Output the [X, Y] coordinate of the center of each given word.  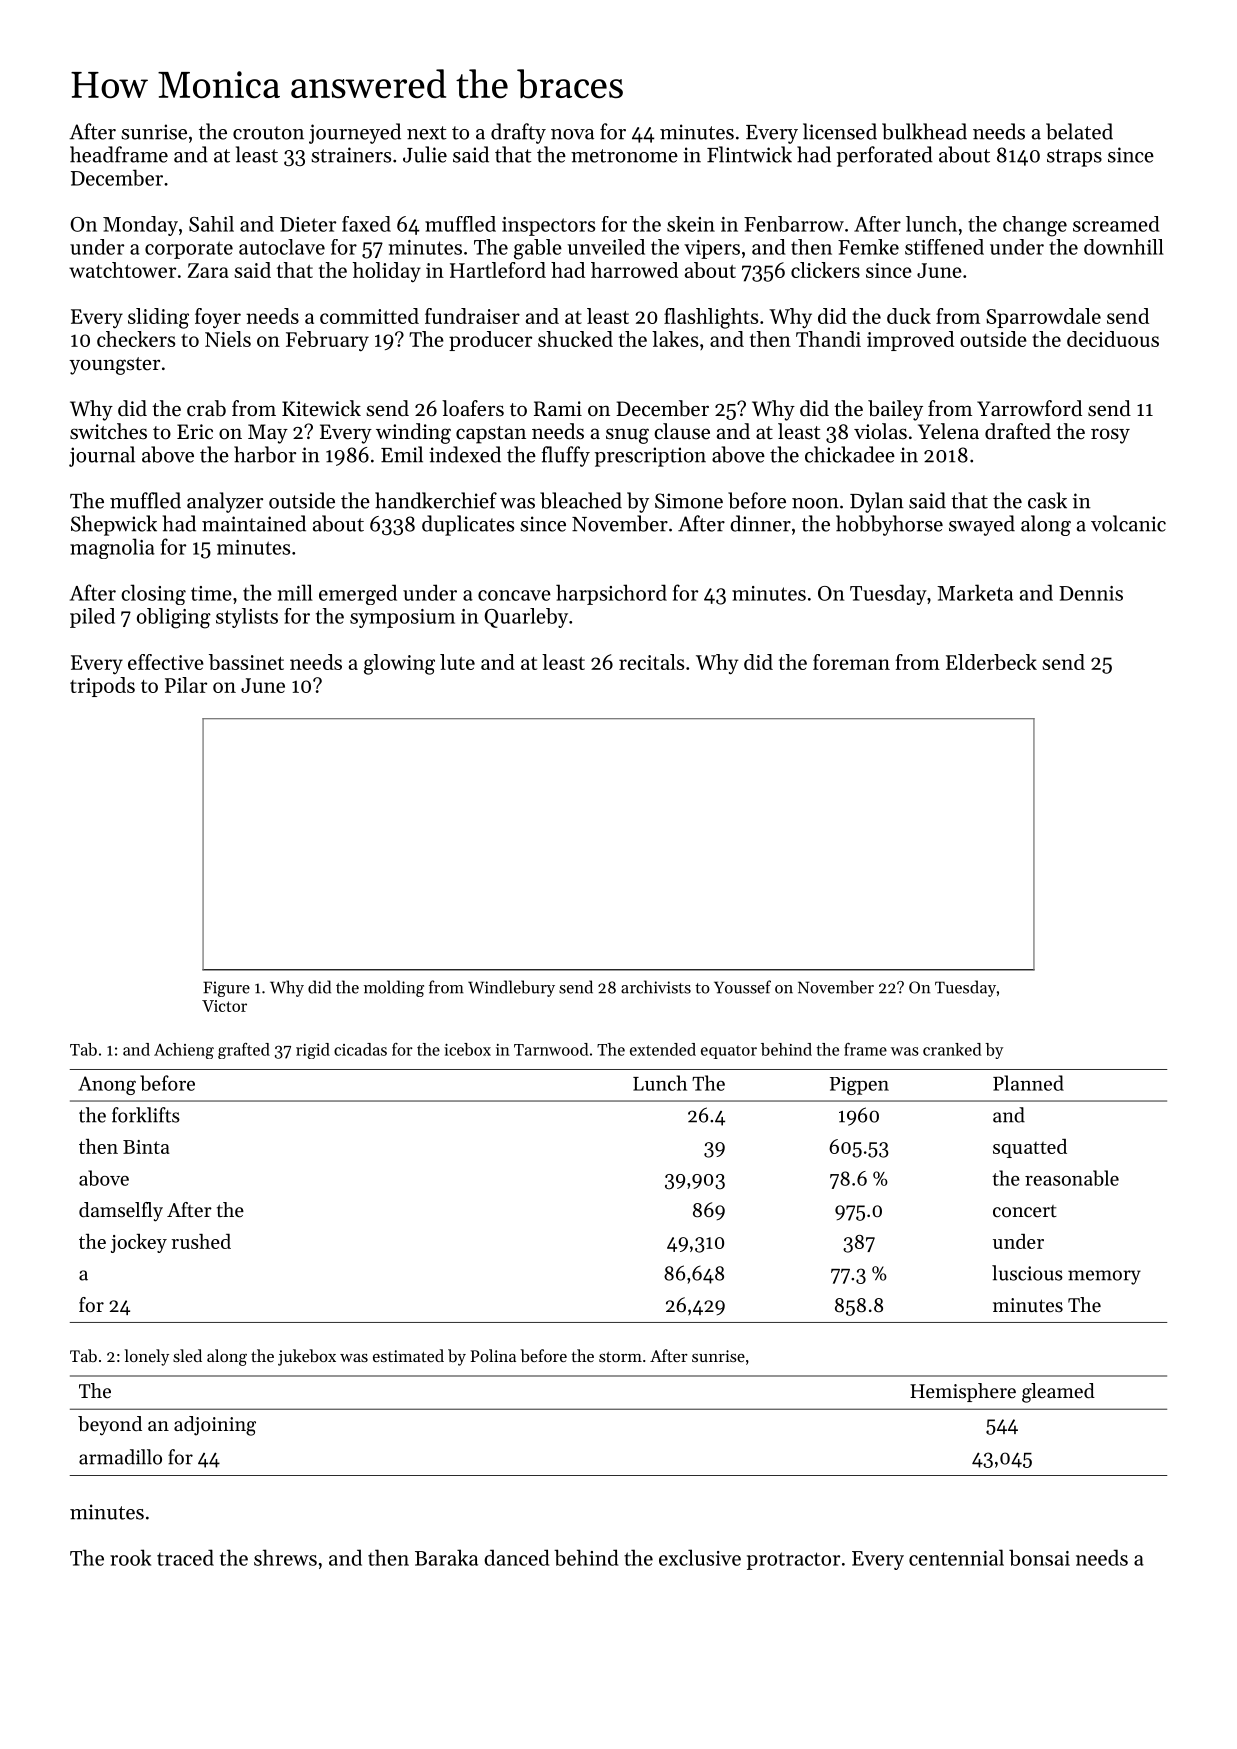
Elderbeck [991, 662]
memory [1104, 1277]
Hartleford [498, 270]
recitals [651, 662]
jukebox [307, 1357]
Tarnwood [551, 1049]
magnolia [112, 548]
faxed [366, 224]
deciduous [1113, 339]
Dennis [1091, 593]
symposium [402, 618]
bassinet [246, 662]
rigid [313, 1051]
